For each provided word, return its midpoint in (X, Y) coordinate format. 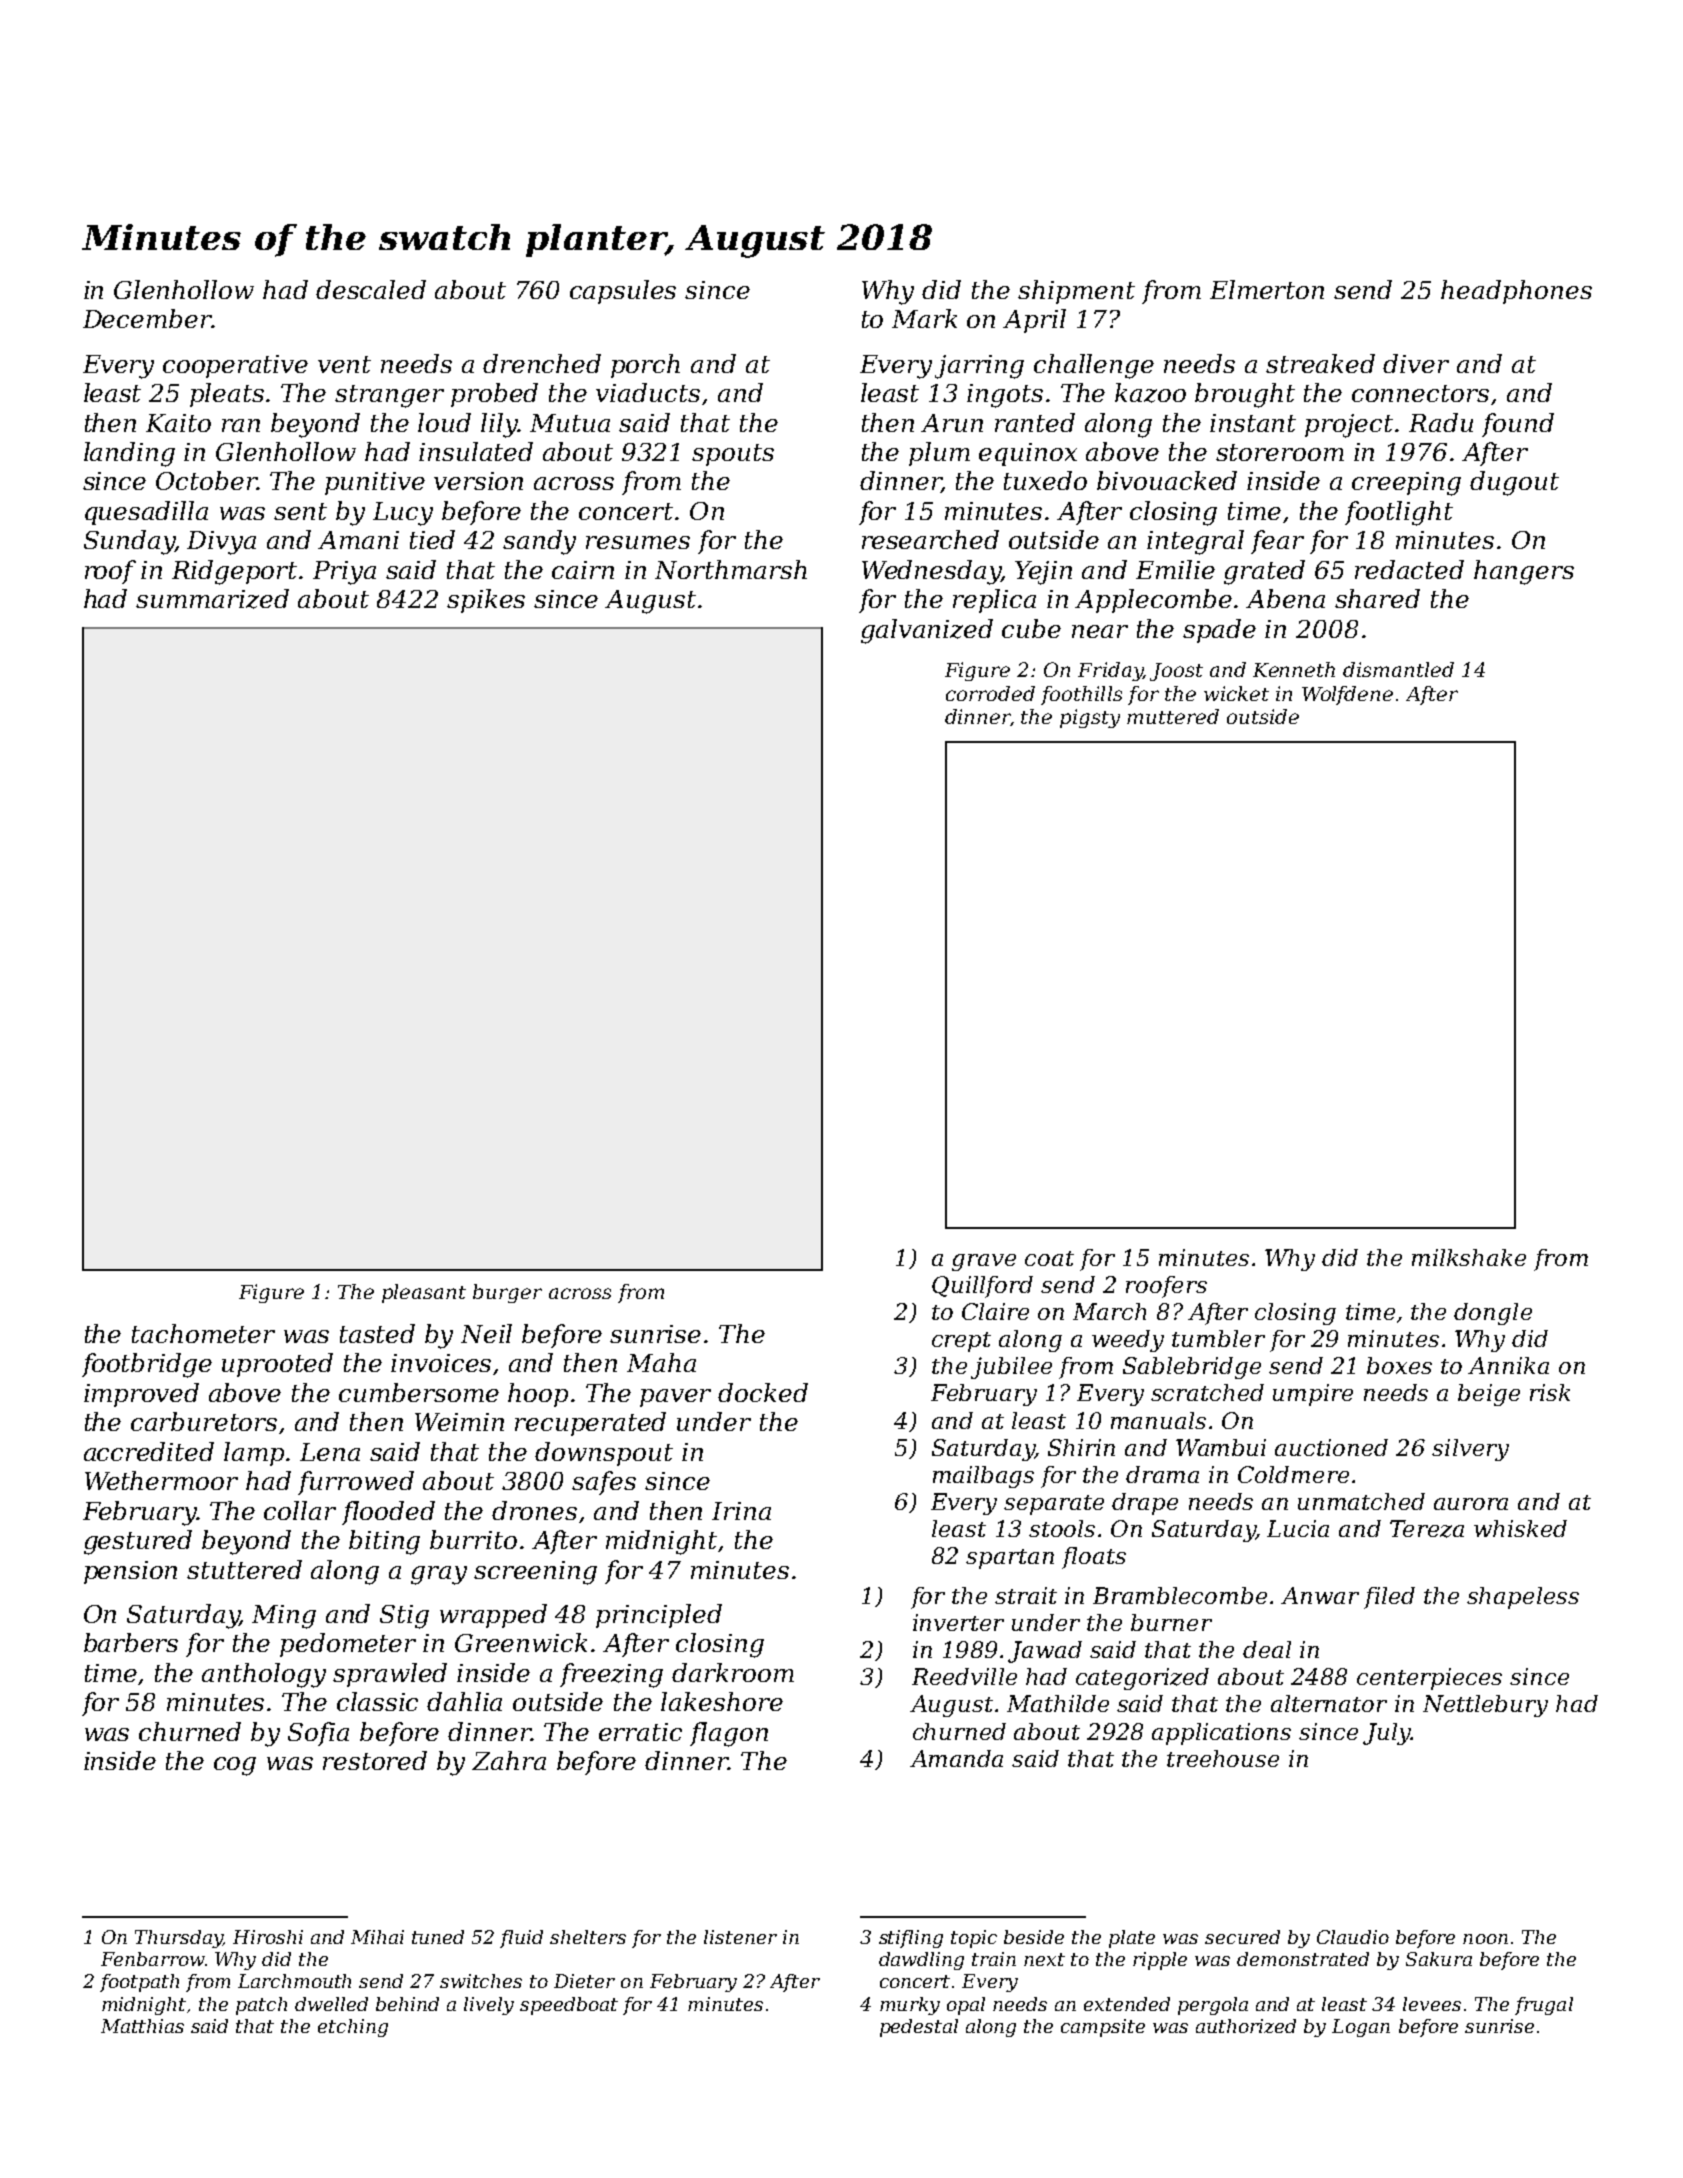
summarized (212, 599)
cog (235, 1766)
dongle (1493, 1314)
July (1386, 1734)
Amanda (956, 1758)
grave (984, 1262)
